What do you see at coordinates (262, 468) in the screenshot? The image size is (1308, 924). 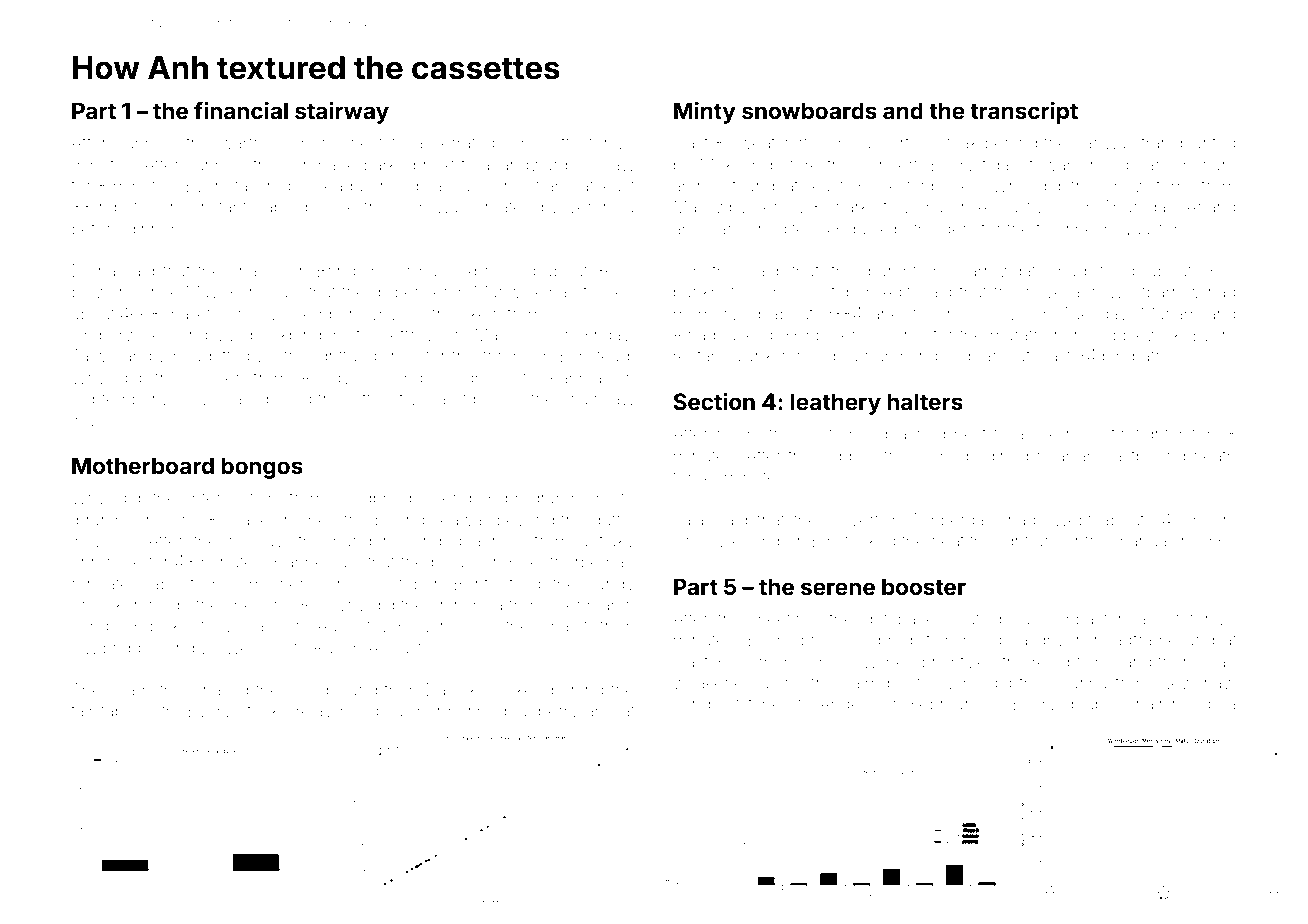 I see `bongos` at bounding box center [262, 468].
